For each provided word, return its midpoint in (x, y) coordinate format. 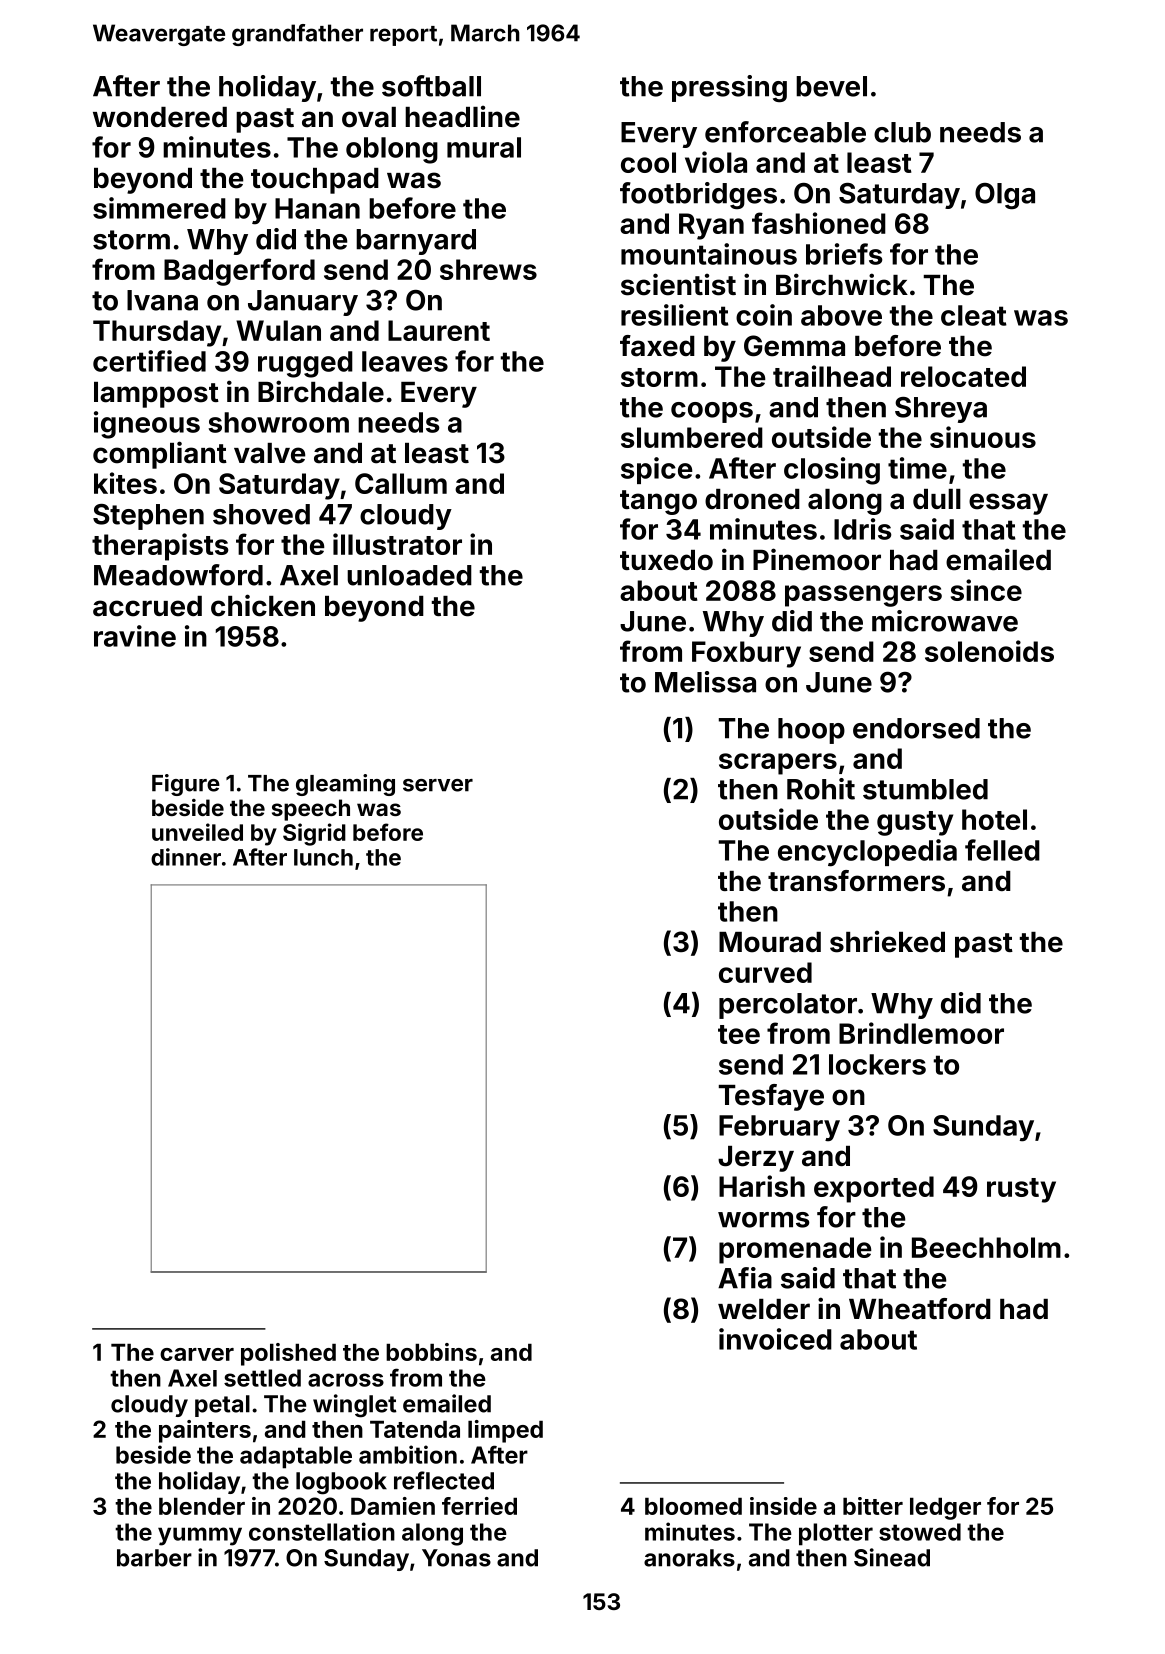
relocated (963, 376)
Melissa (705, 682)
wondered (160, 117)
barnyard (416, 242)
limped (505, 1431)
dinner (186, 857)
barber (154, 1558)
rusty (1021, 1190)
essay (1008, 504)
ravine (135, 636)
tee (739, 1034)
